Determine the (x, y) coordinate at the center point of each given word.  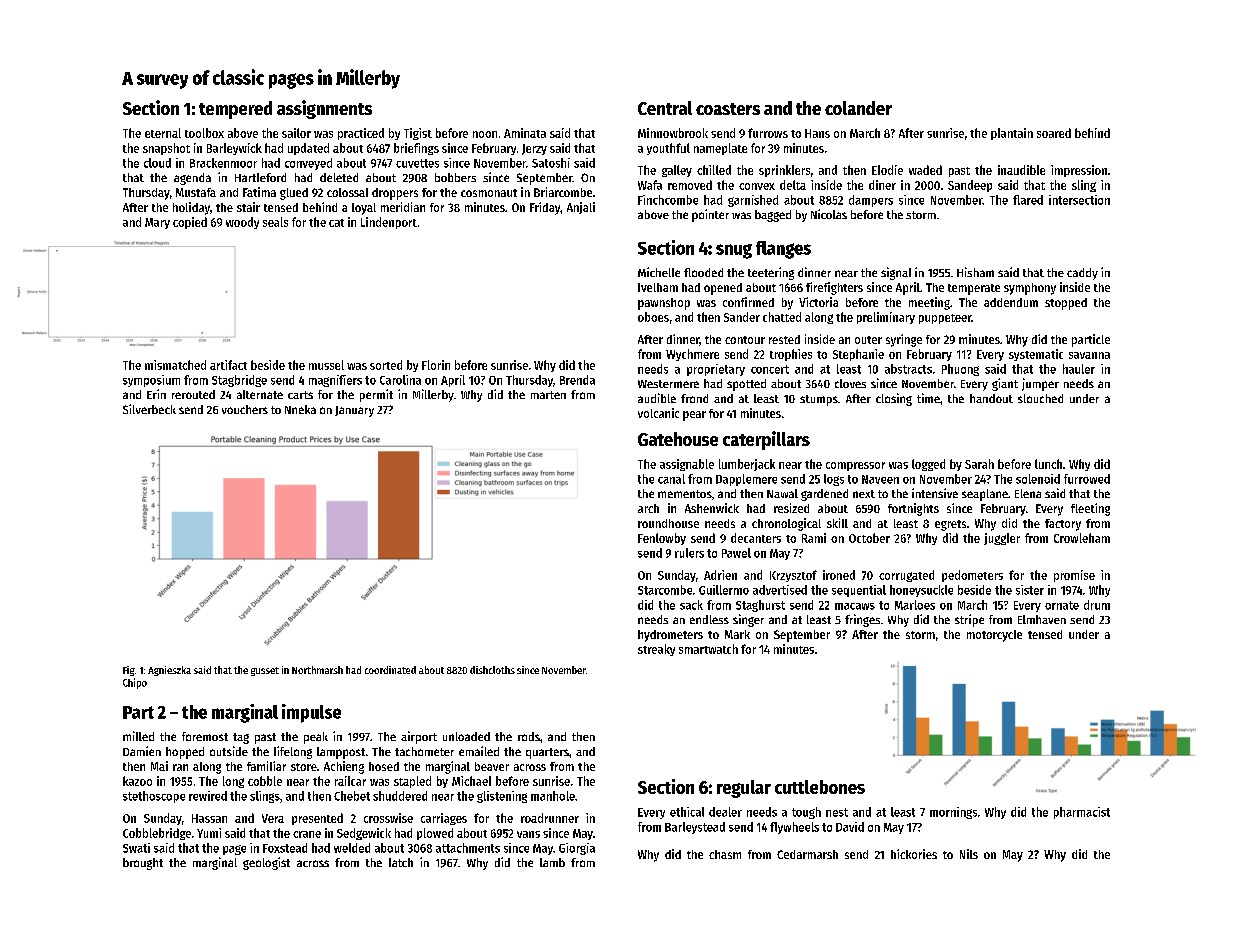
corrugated (906, 576)
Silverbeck (149, 409)
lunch (1048, 464)
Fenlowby (662, 539)
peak (316, 738)
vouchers (245, 409)
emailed (479, 751)
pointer (710, 215)
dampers (871, 201)
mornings (953, 813)
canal (671, 479)
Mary (157, 223)
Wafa (650, 185)
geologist (266, 863)
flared (1028, 200)
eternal (163, 133)
